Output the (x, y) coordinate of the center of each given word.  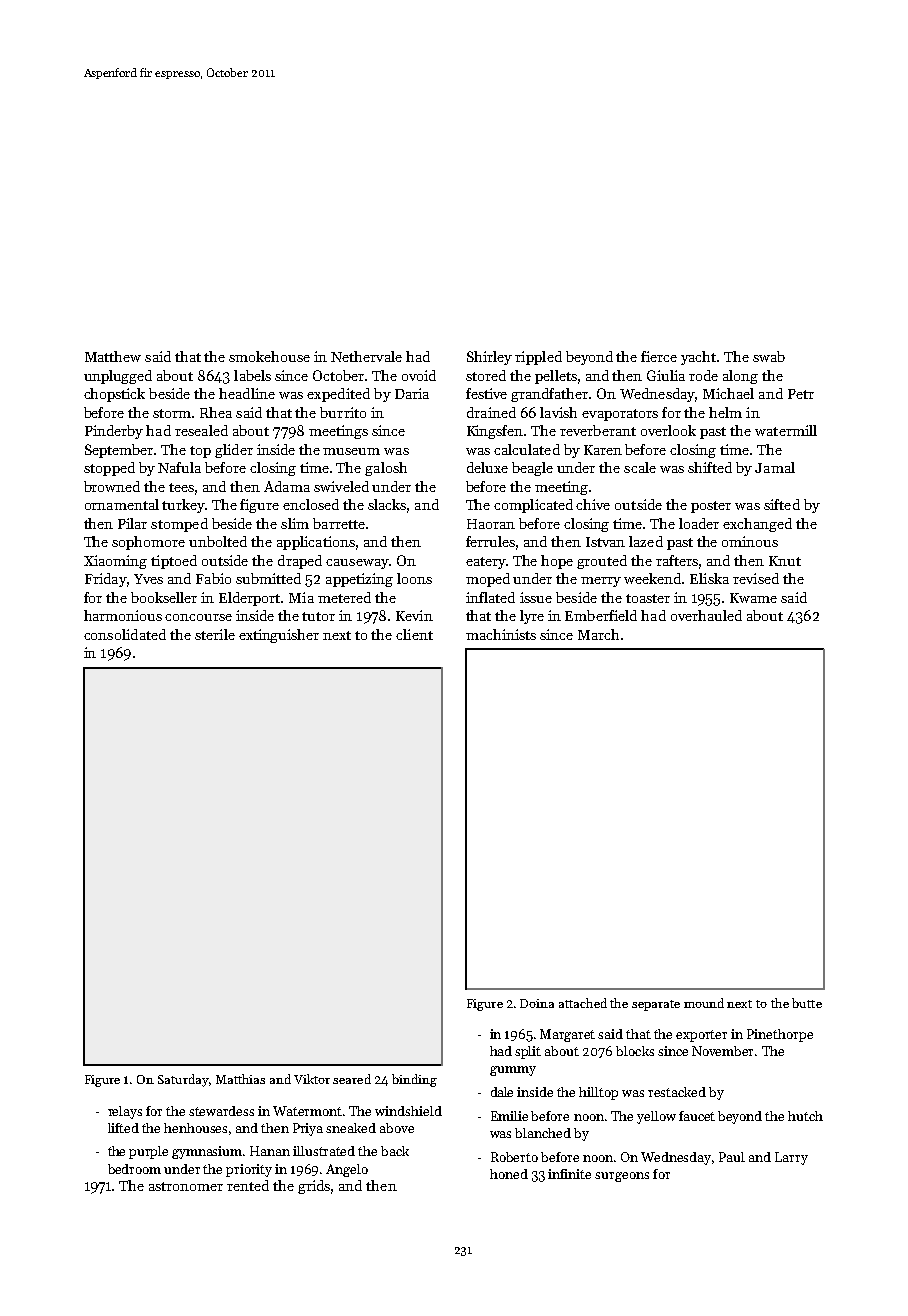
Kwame (753, 598)
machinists (501, 634)
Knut (785, 561)
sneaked (351, 1128)
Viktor (312, 1079)
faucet (697, 1116)
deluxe (487, 467)
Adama (287, 486)
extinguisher (279, 636)
